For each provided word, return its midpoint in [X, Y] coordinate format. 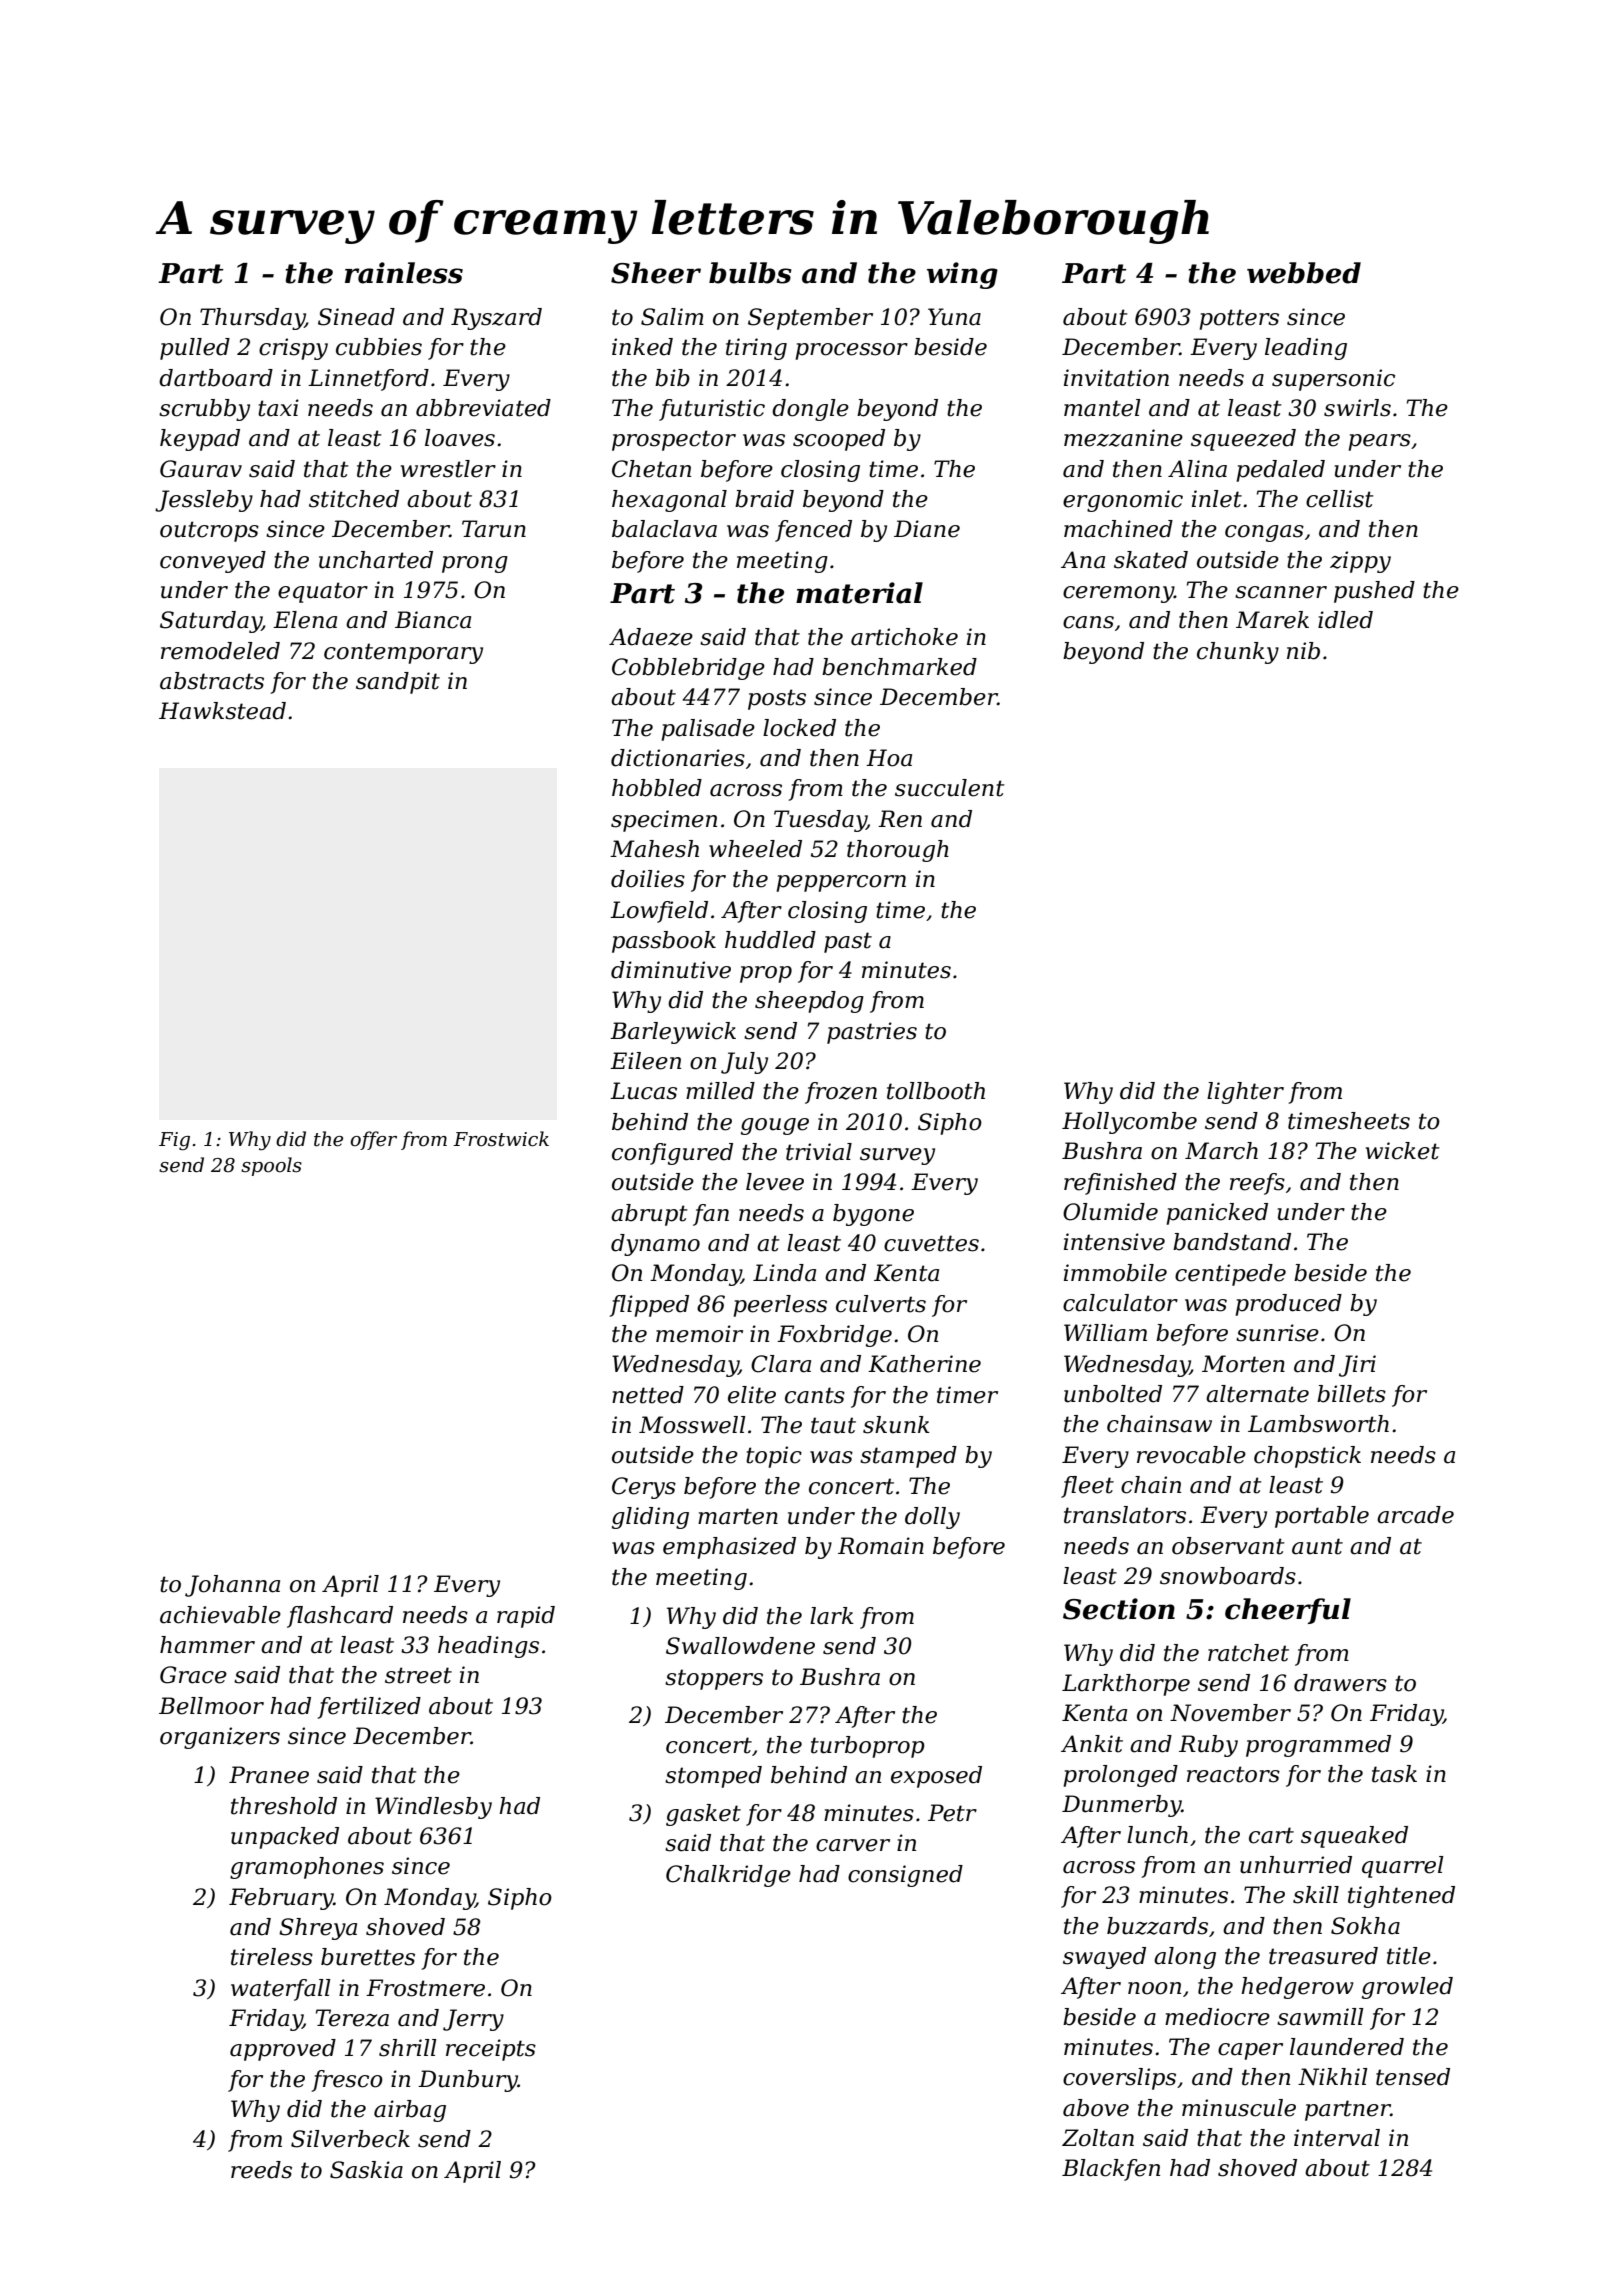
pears [1380, 442]
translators [1125, 1515]
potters [1239, 319]
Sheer [656, 273]
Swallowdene [740, 1646]
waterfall [281, 1990]
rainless [404, 273]
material [859, 593]
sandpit [398, 683]
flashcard [340, 1617]
